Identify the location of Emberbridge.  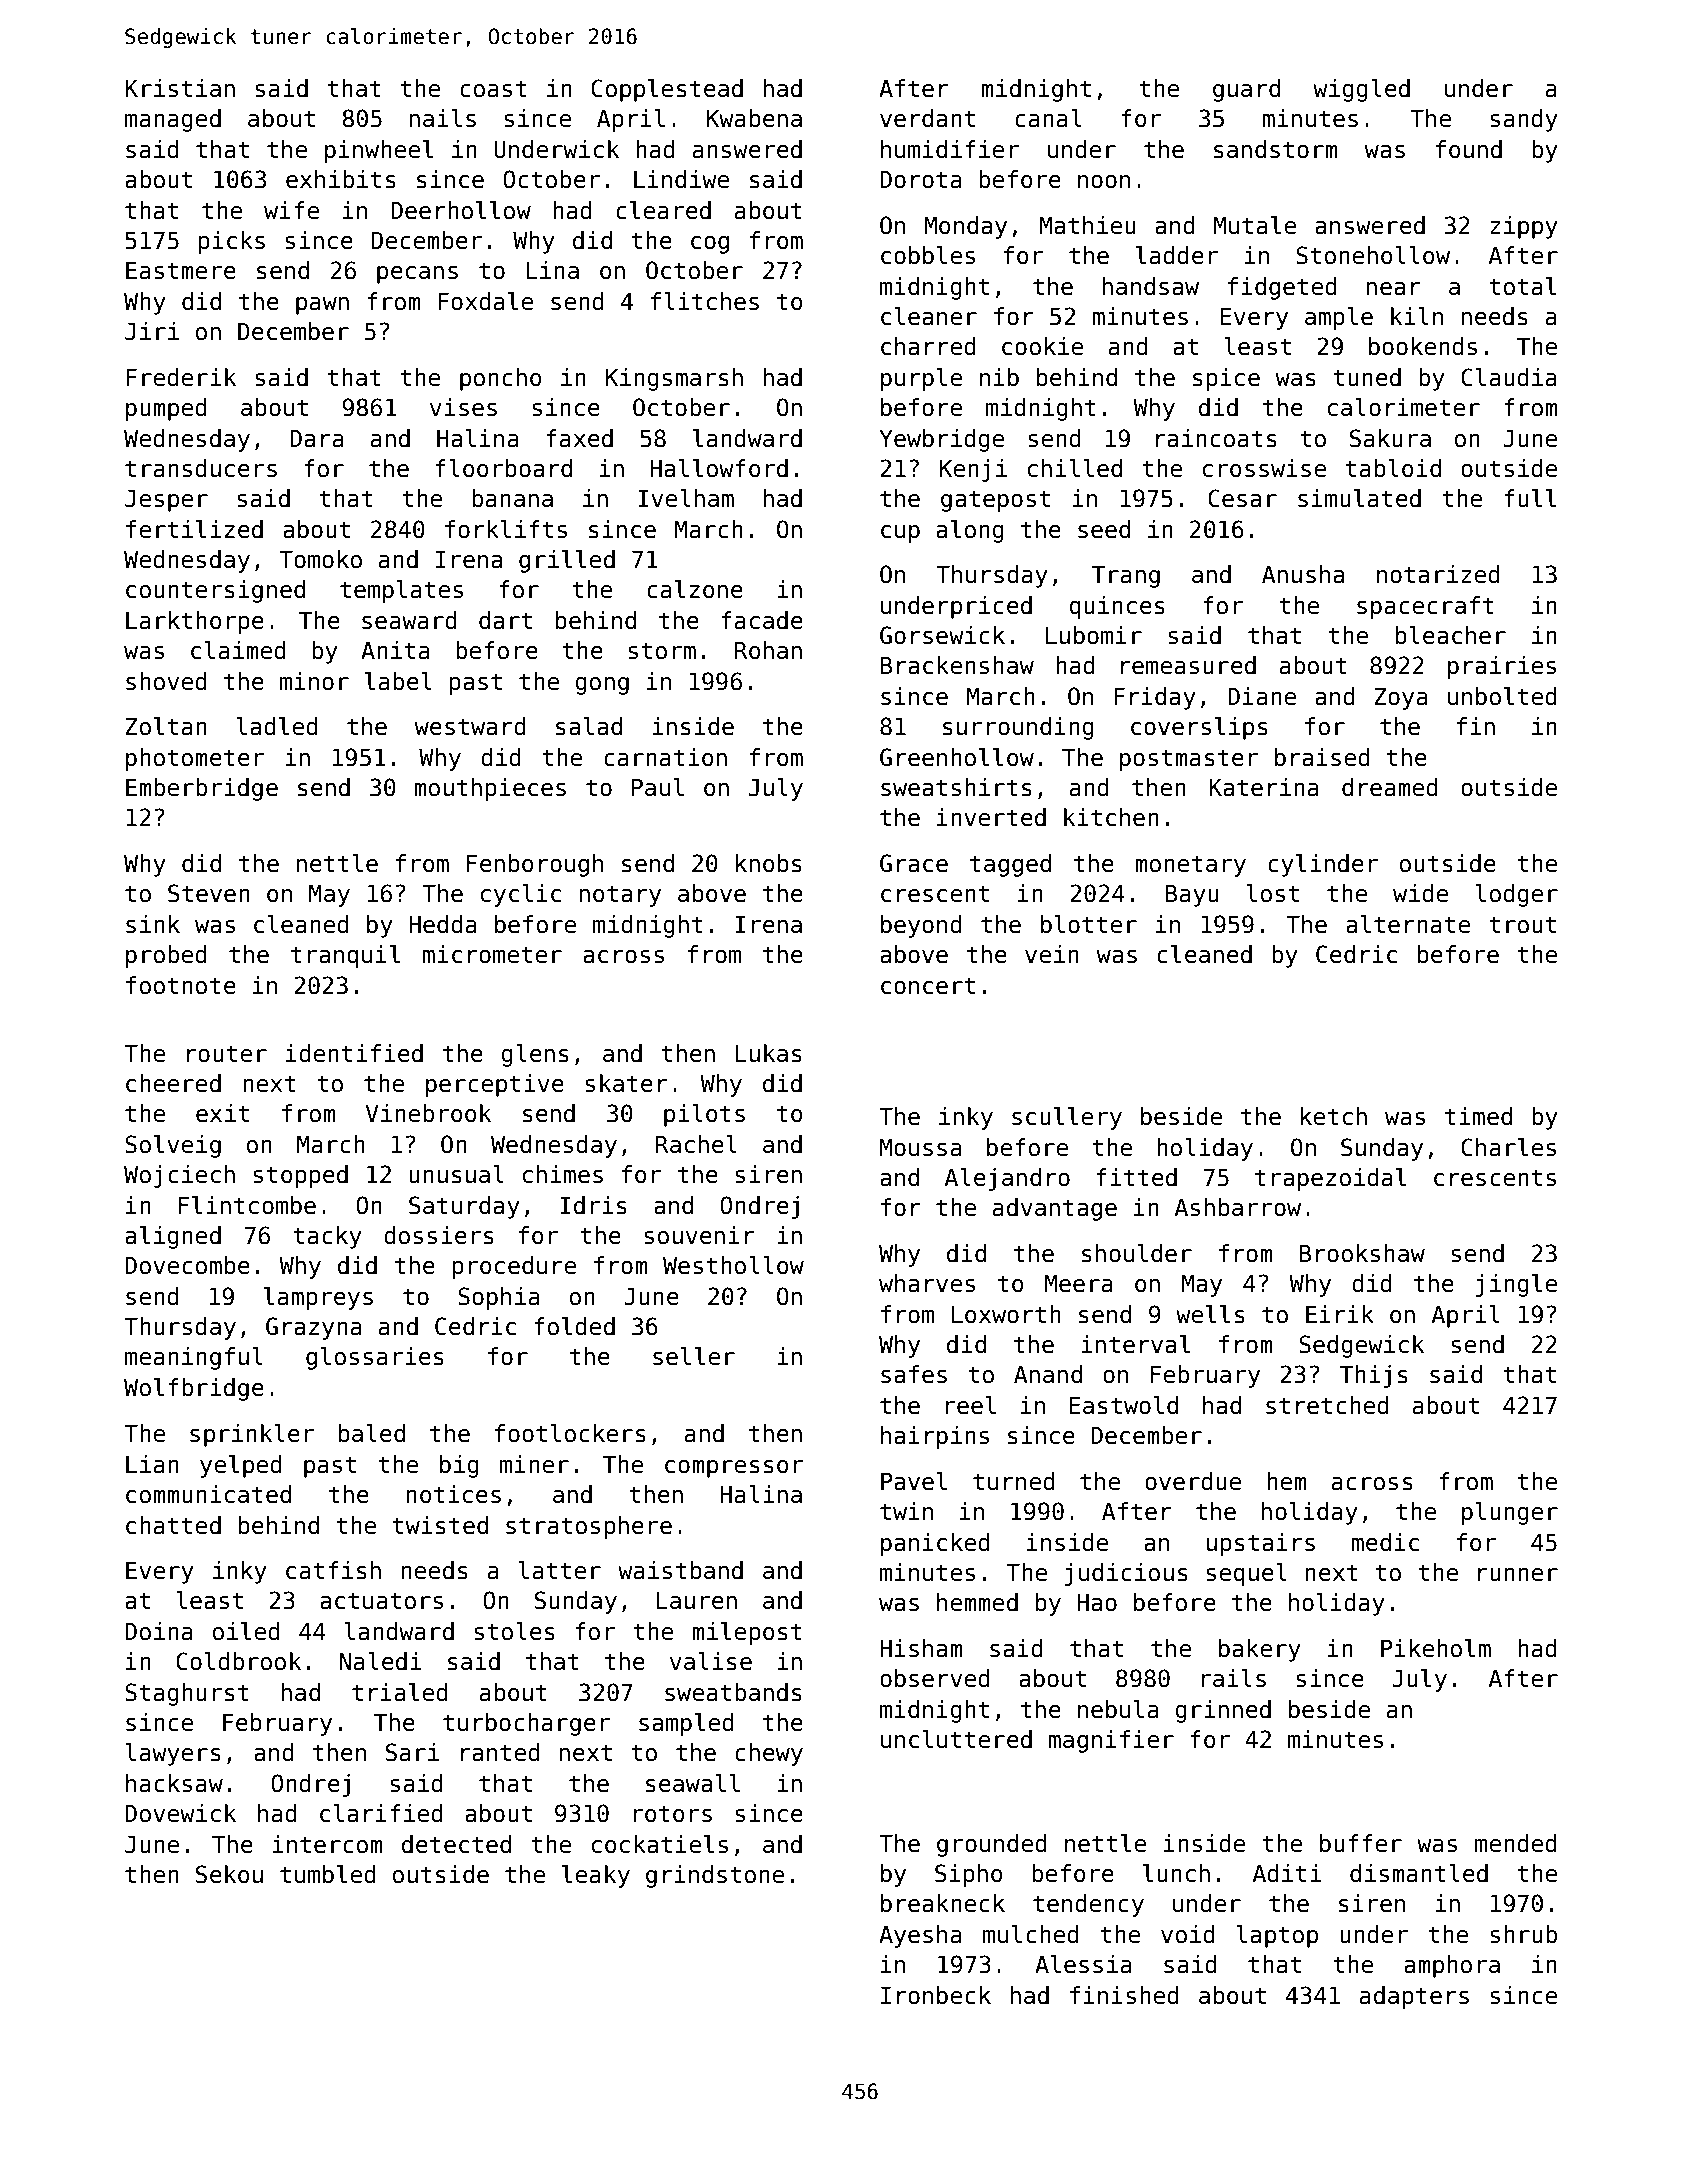
(202, 789).
